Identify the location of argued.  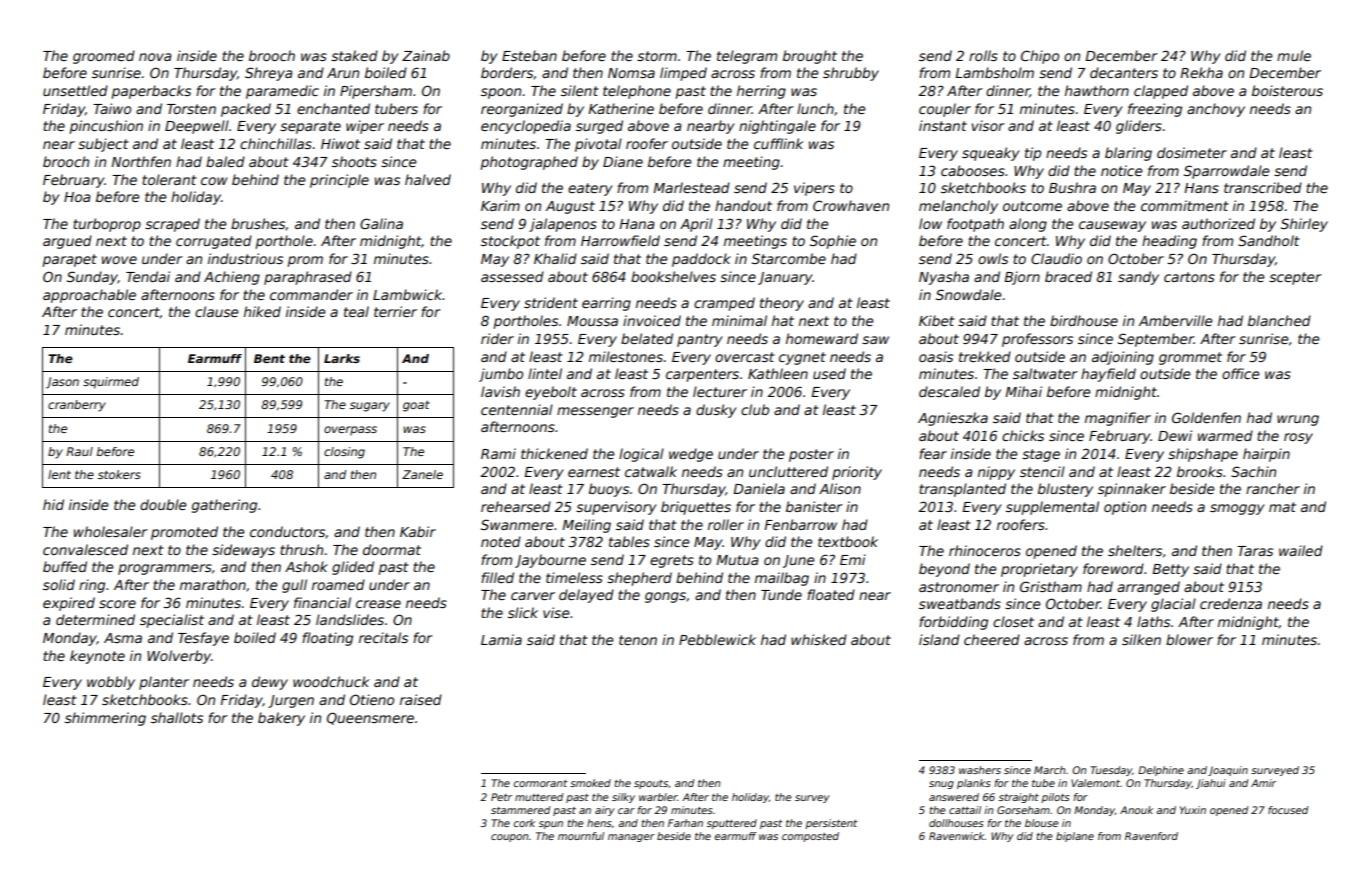
(67, 242).
